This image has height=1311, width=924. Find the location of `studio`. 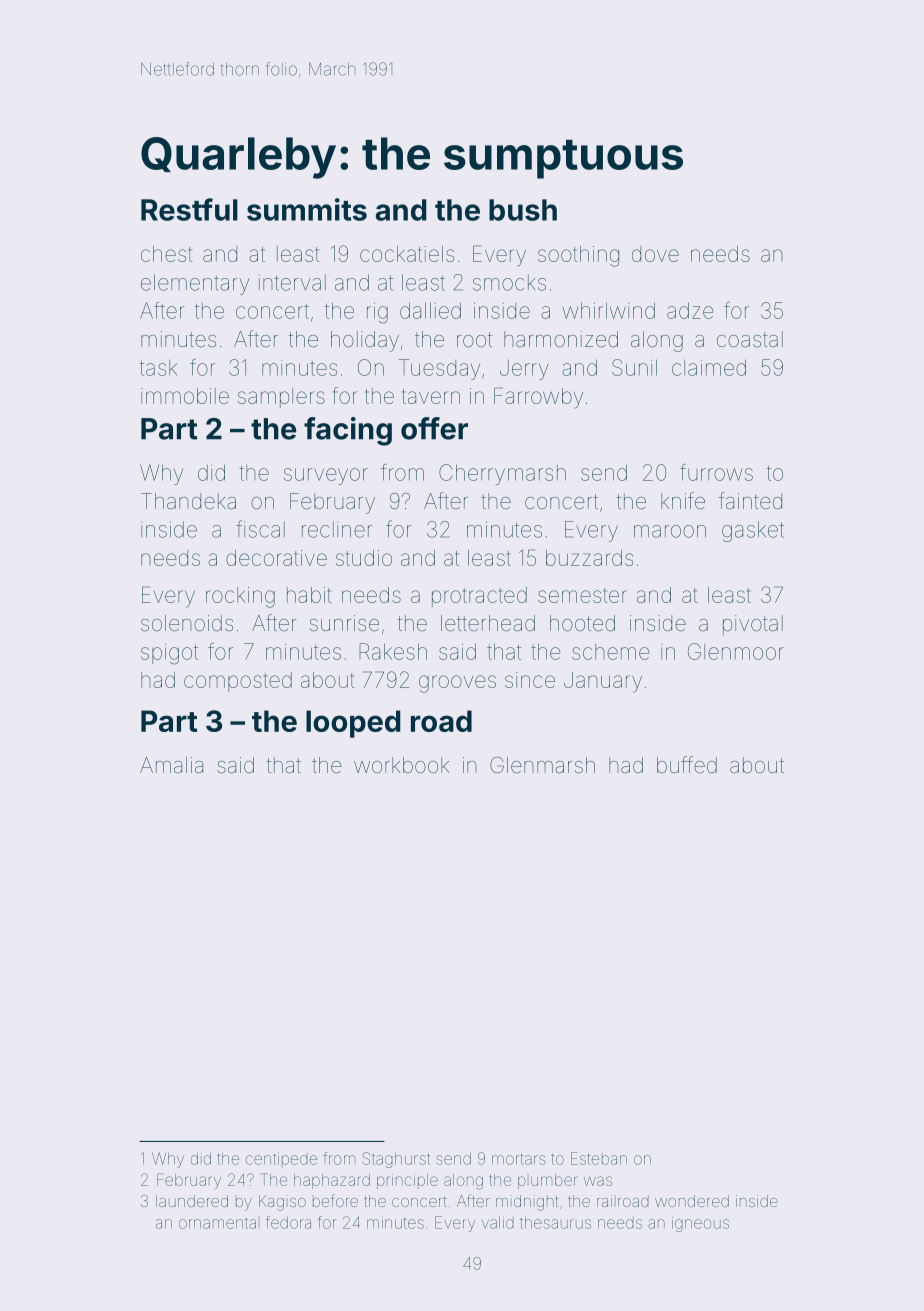

studio is located at coordinates (364, 558).
